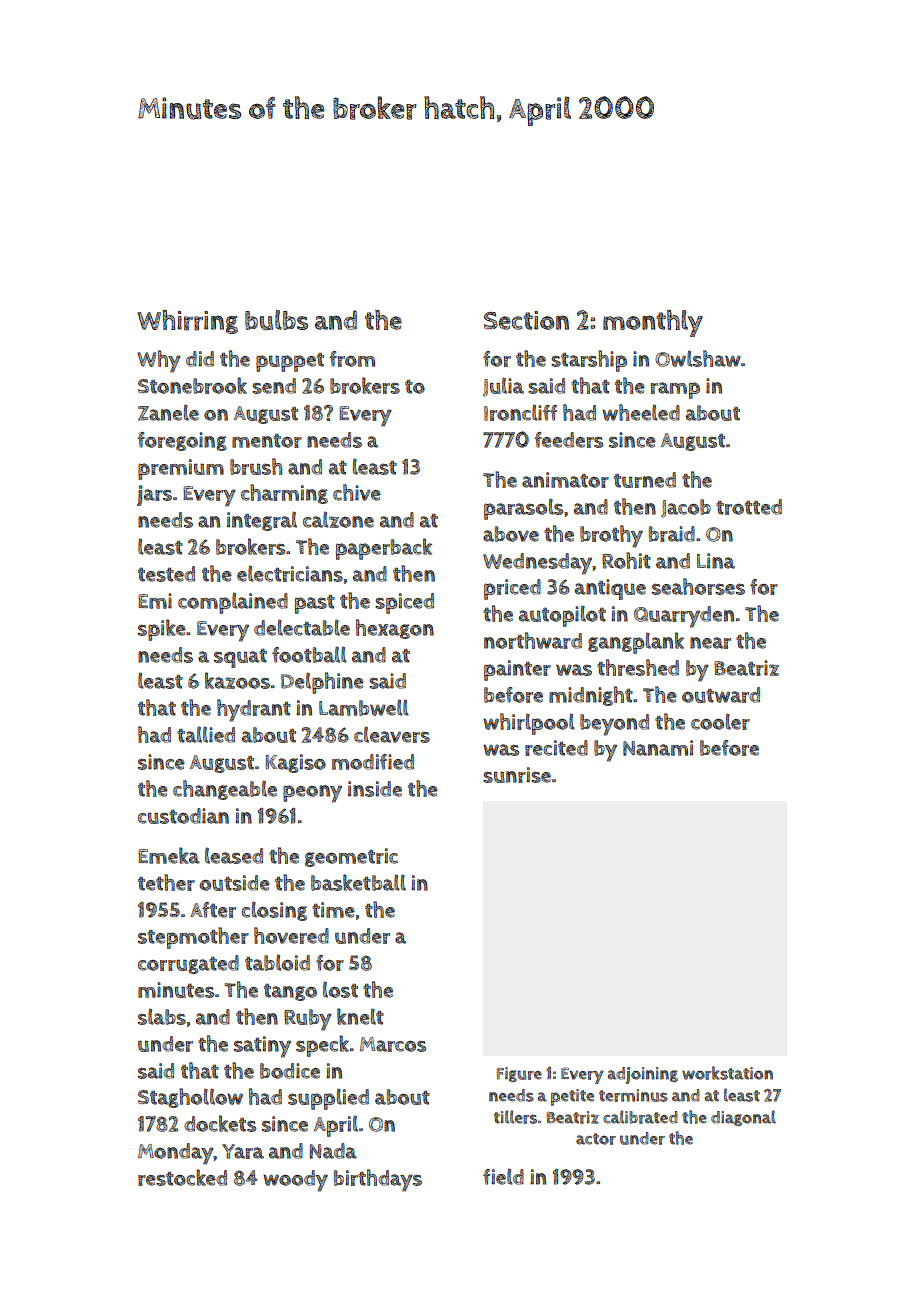 The height and width of the page is (1311, 924). I want to click on puppet, so click(290, 362).
